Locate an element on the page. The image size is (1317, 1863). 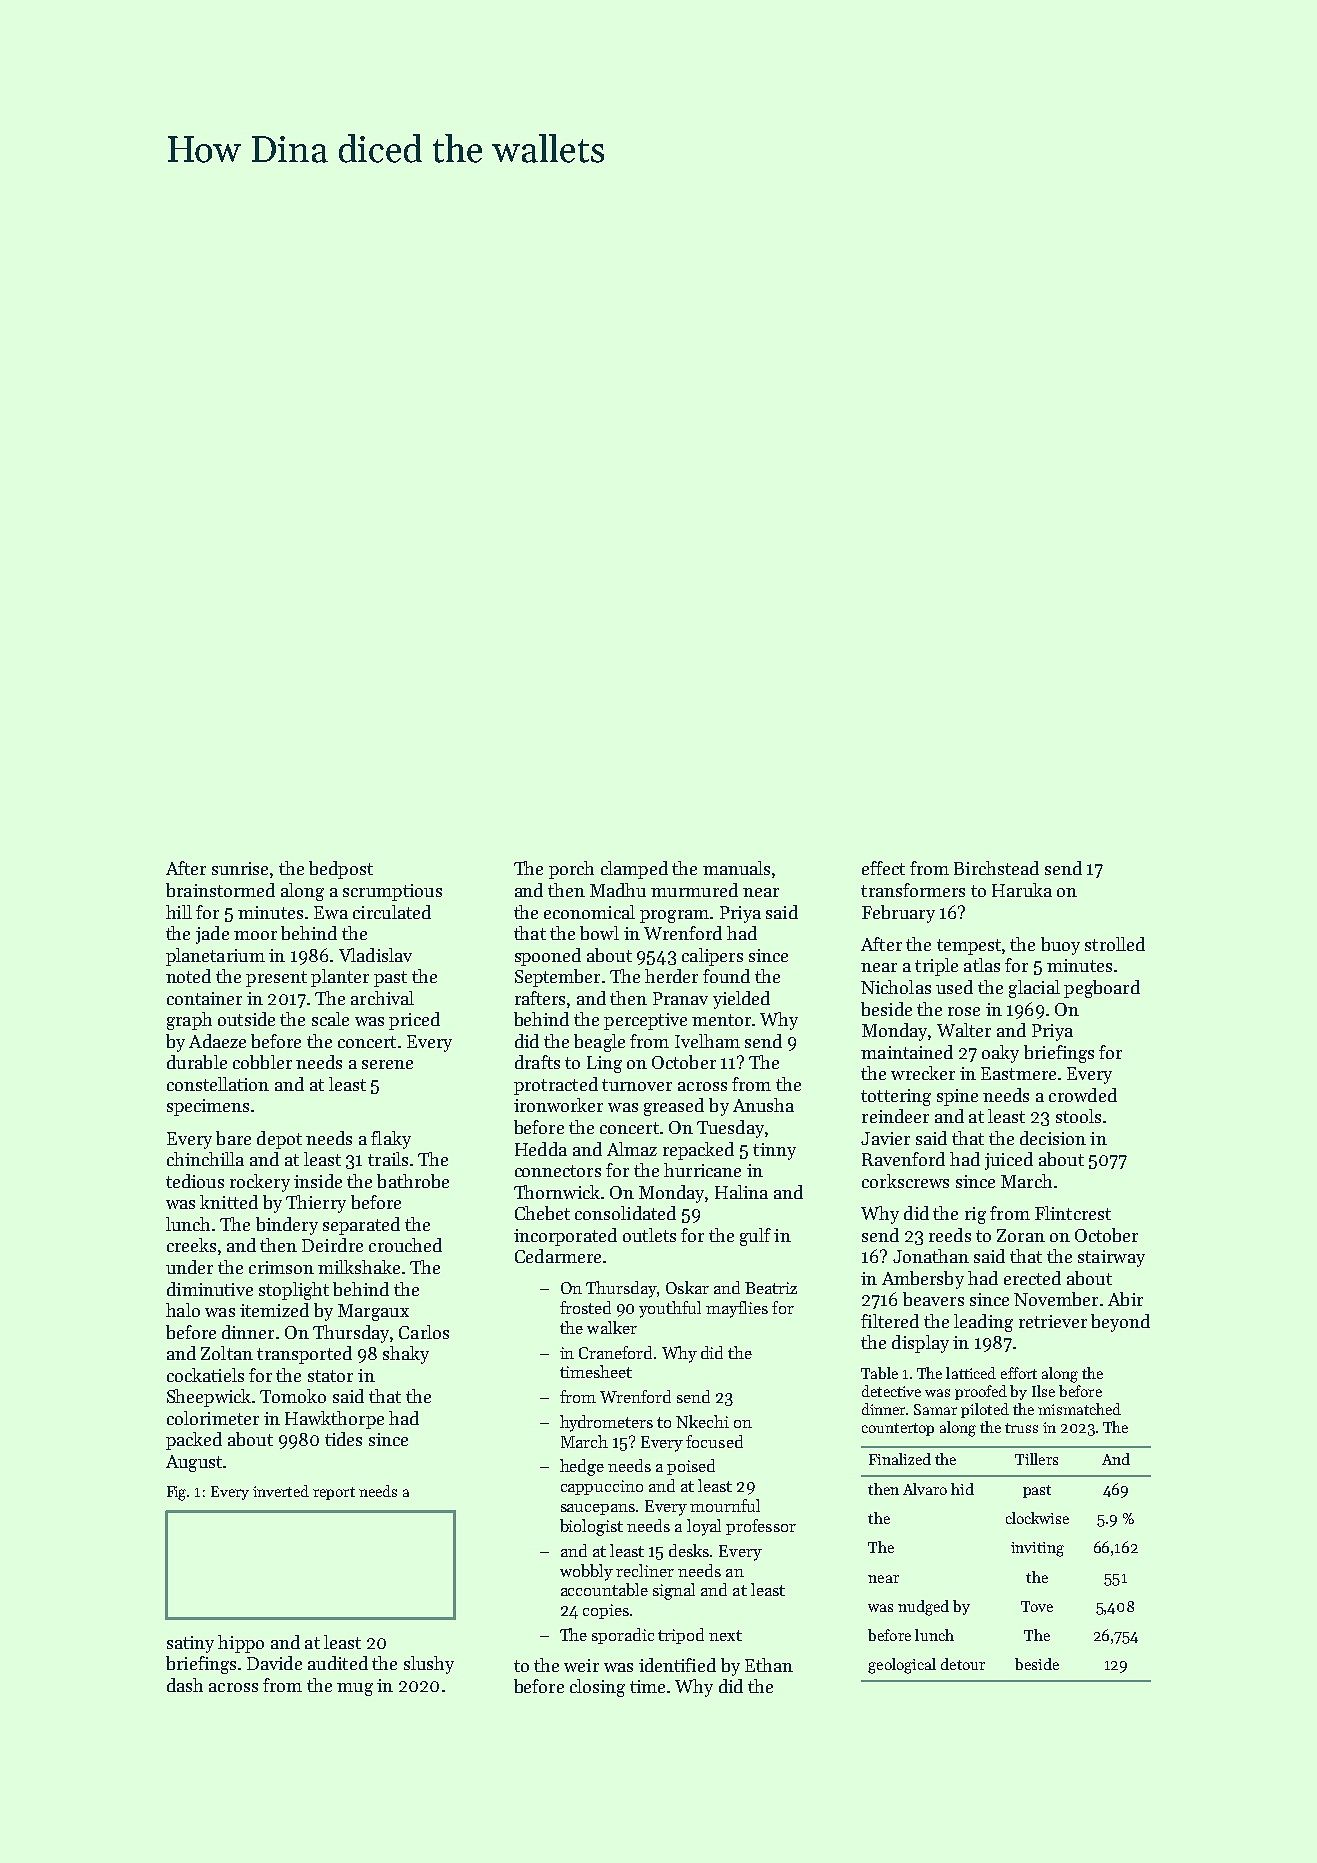
satiny is located at coordinates (190, 1644).
